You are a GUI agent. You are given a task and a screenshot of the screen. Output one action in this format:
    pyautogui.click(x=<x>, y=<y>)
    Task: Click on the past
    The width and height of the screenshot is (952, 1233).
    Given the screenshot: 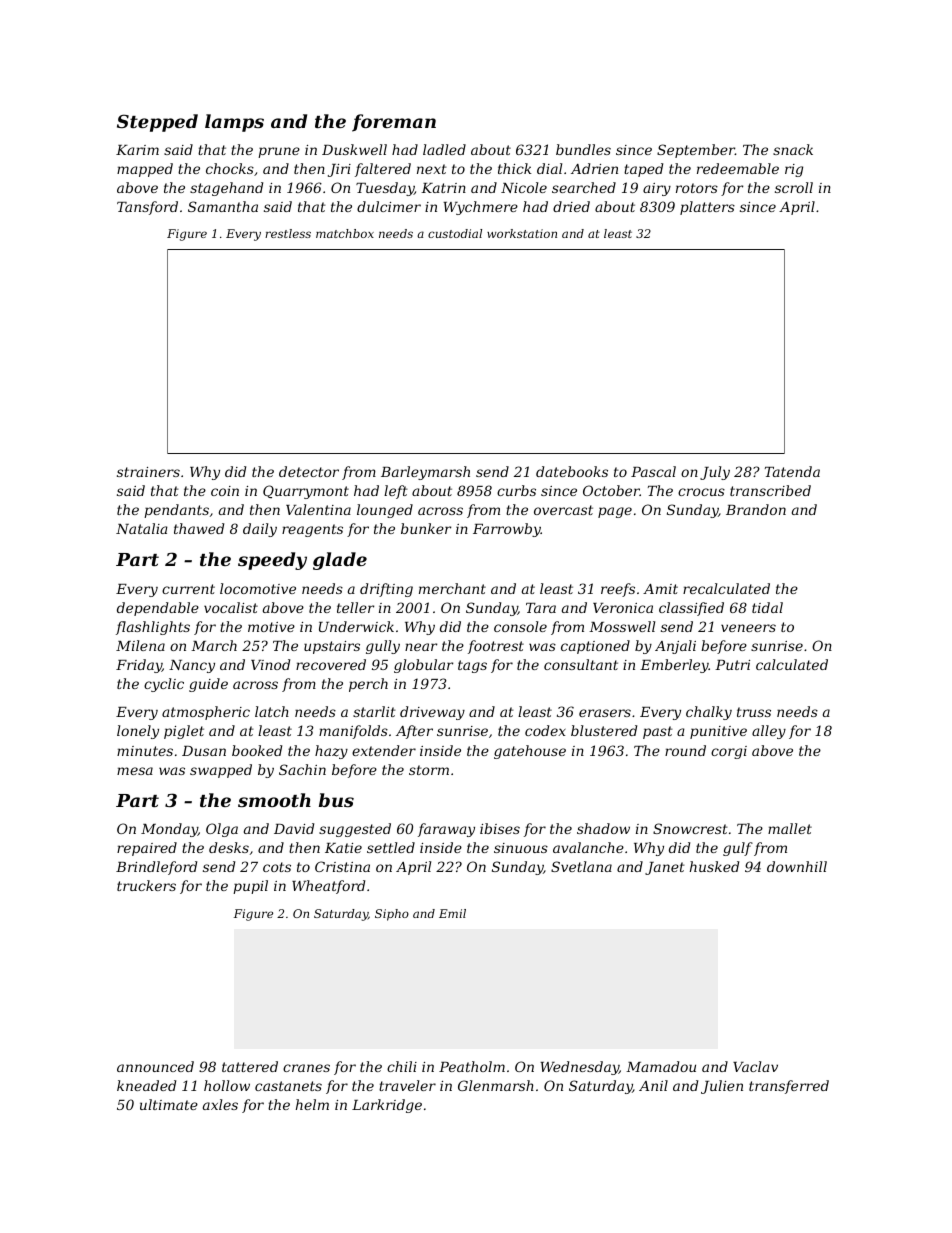 What is the action you would take?
    pyautogui.click(x=658, y=732)
